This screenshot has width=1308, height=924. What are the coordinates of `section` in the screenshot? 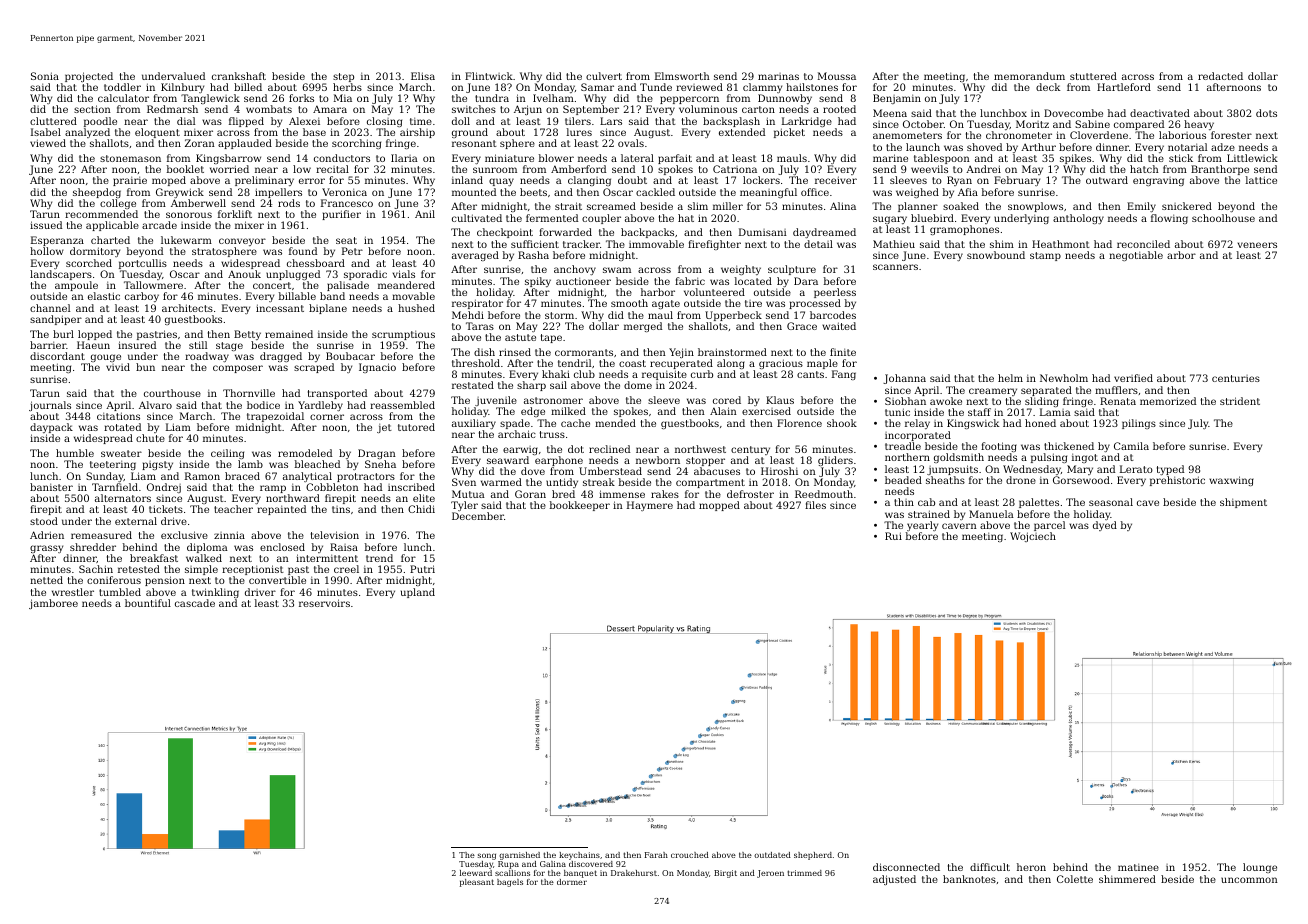 It's located at (92, 109).
